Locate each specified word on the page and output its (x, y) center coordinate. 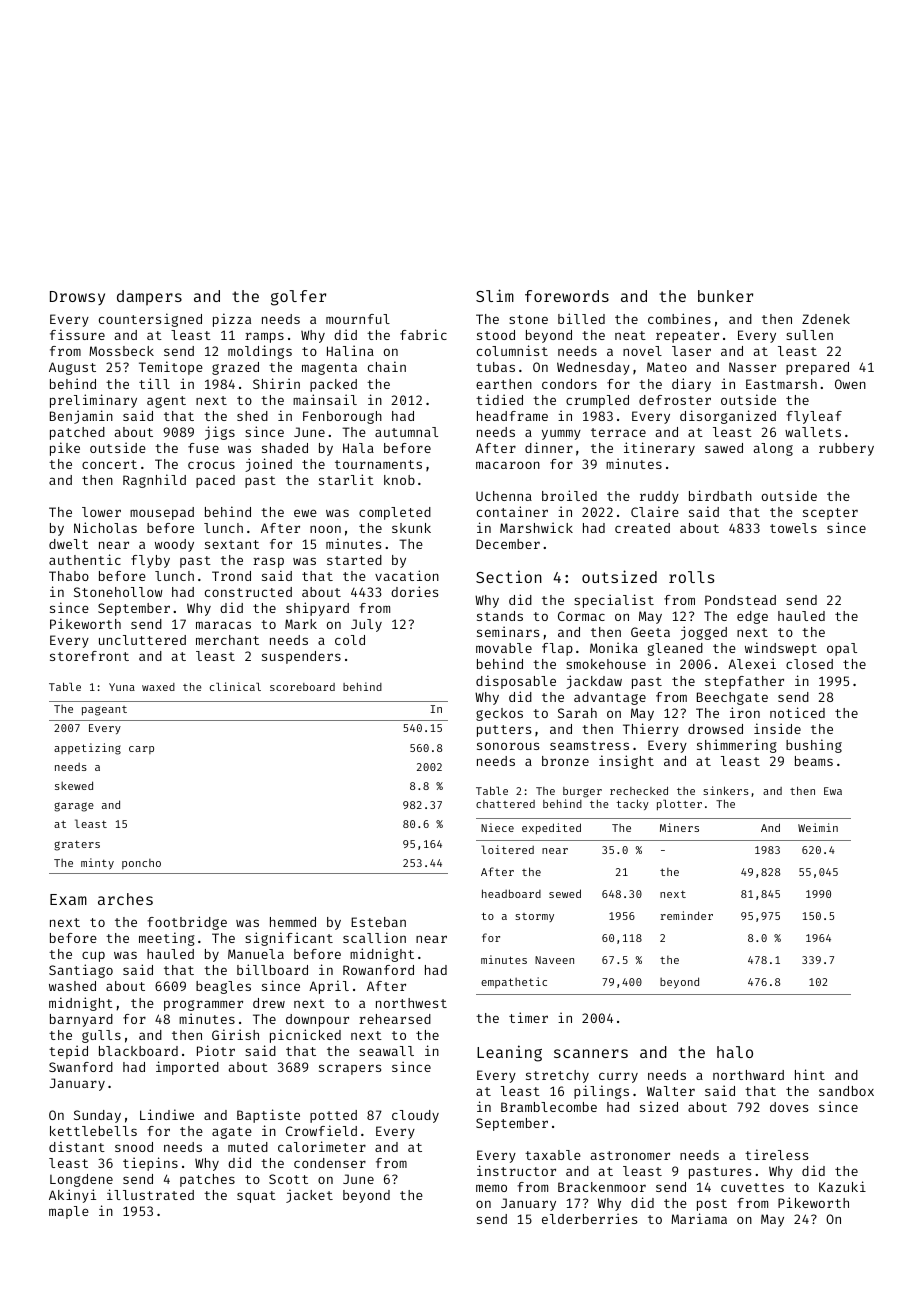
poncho (141, 864)
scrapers (350, 1069)
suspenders (301, 657)
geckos (499, 714)
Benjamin (81, 417)
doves (789, 1107)
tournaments (378, 464)
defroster (675, 400)
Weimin (818, 827)
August (72, 368)
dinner (549, 447)
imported (187, 1068)
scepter (830, 514)
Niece (497, 827)
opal (842, 649)
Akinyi (72, 1196)
